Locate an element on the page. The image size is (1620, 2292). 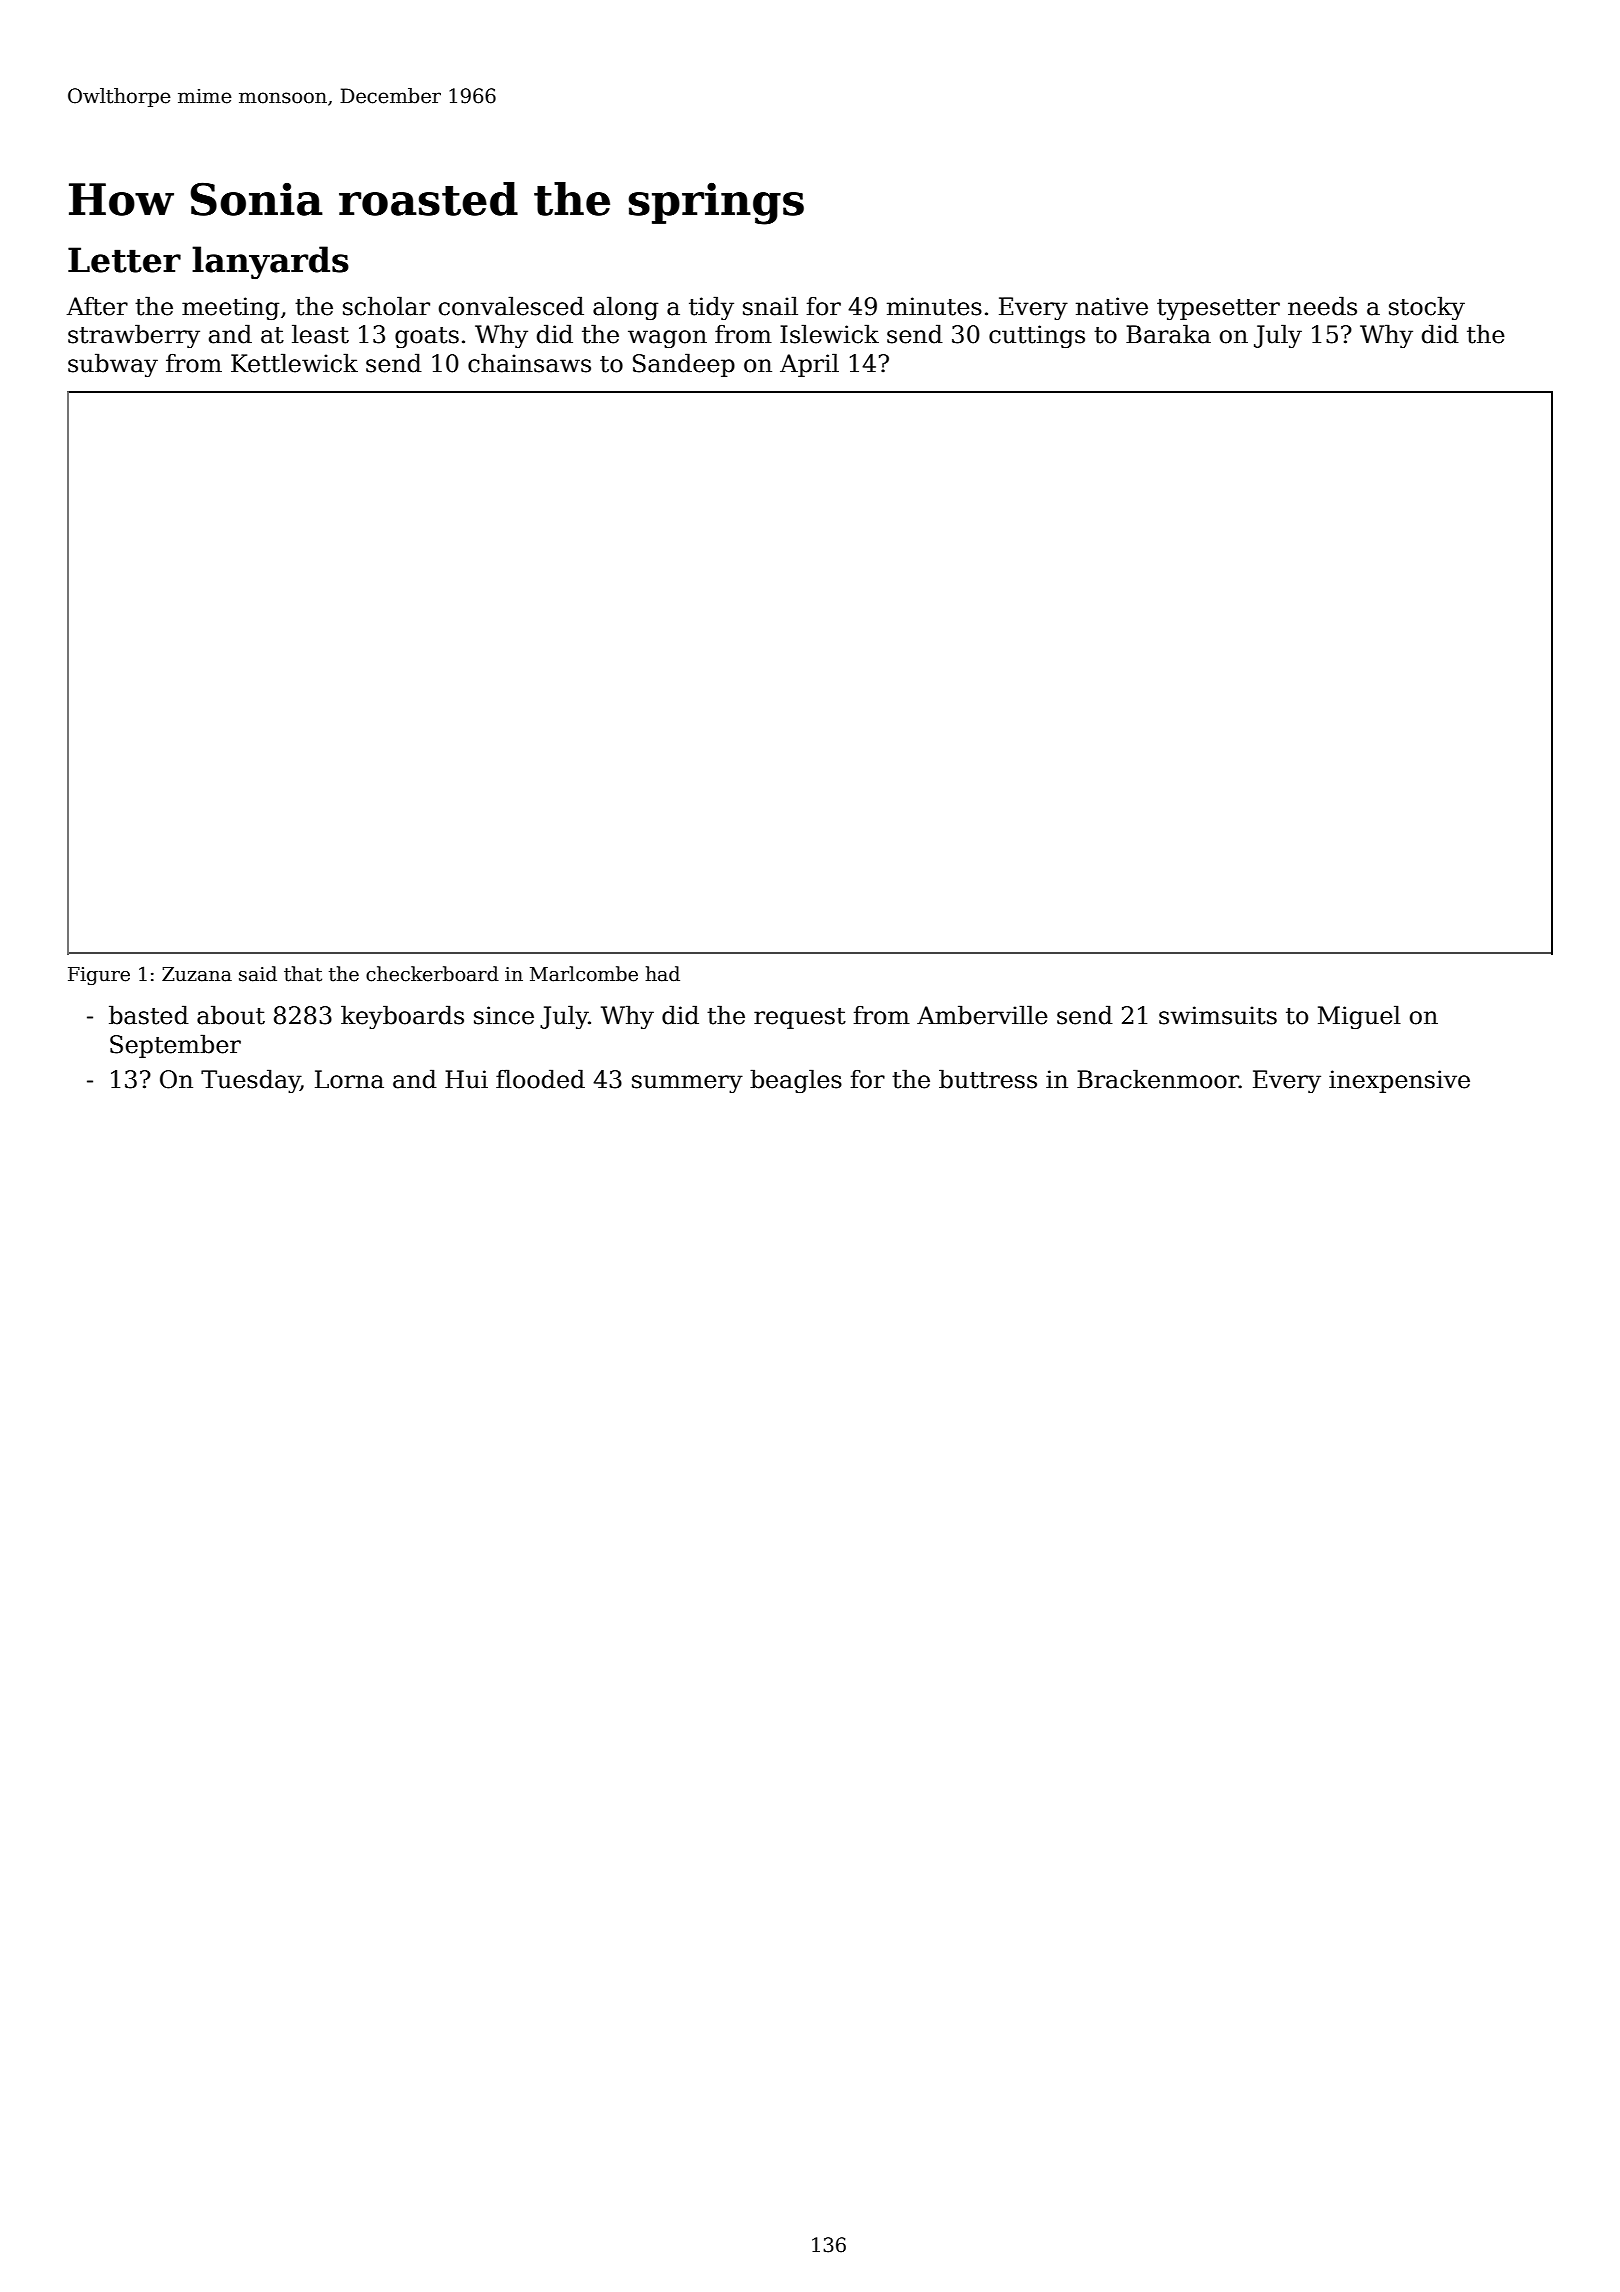
had is located at coordinates (662, 974).
